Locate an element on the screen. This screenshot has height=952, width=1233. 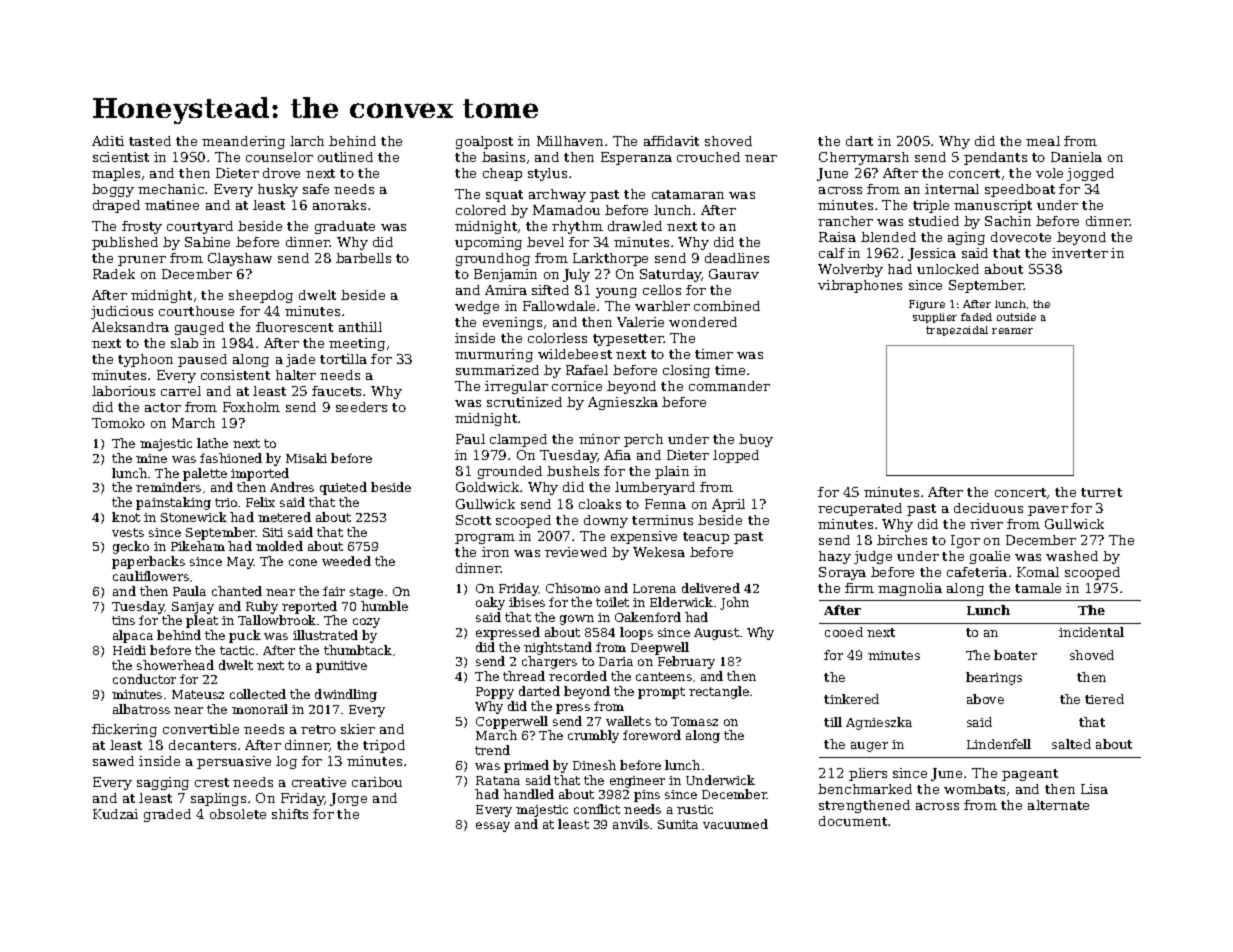
affidavit is located at coordinates (671, 141).
